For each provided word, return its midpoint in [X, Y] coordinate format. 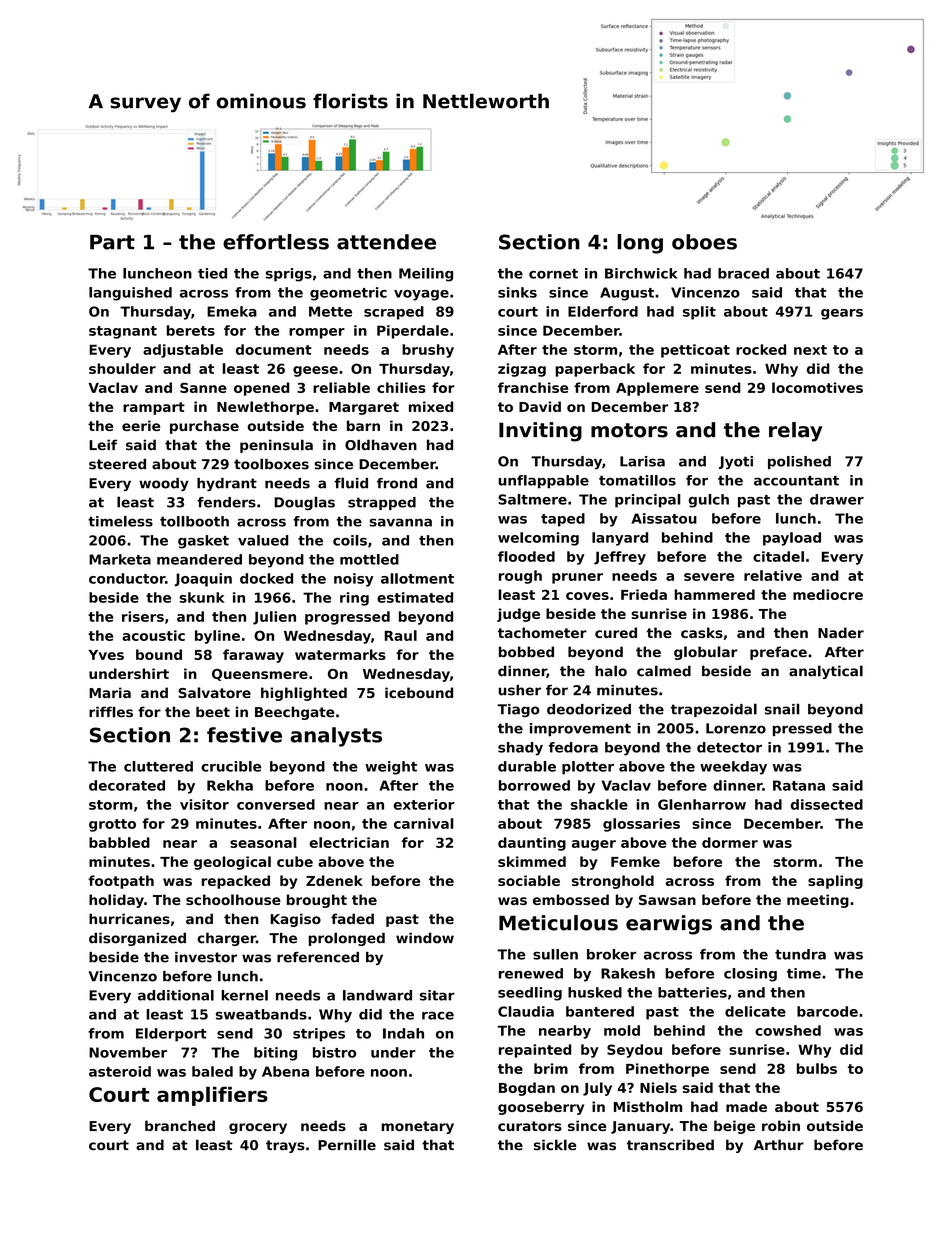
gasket [203, 542]
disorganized [137, 939]
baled [212, 1071]
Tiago [518, 710]
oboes [704, 242]
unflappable [543, 482]
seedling [530, 994]
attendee [386, 242]
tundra [800, 954]
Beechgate [295, 713]
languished [130, 294]
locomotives [817, 387]
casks [702, 632]
